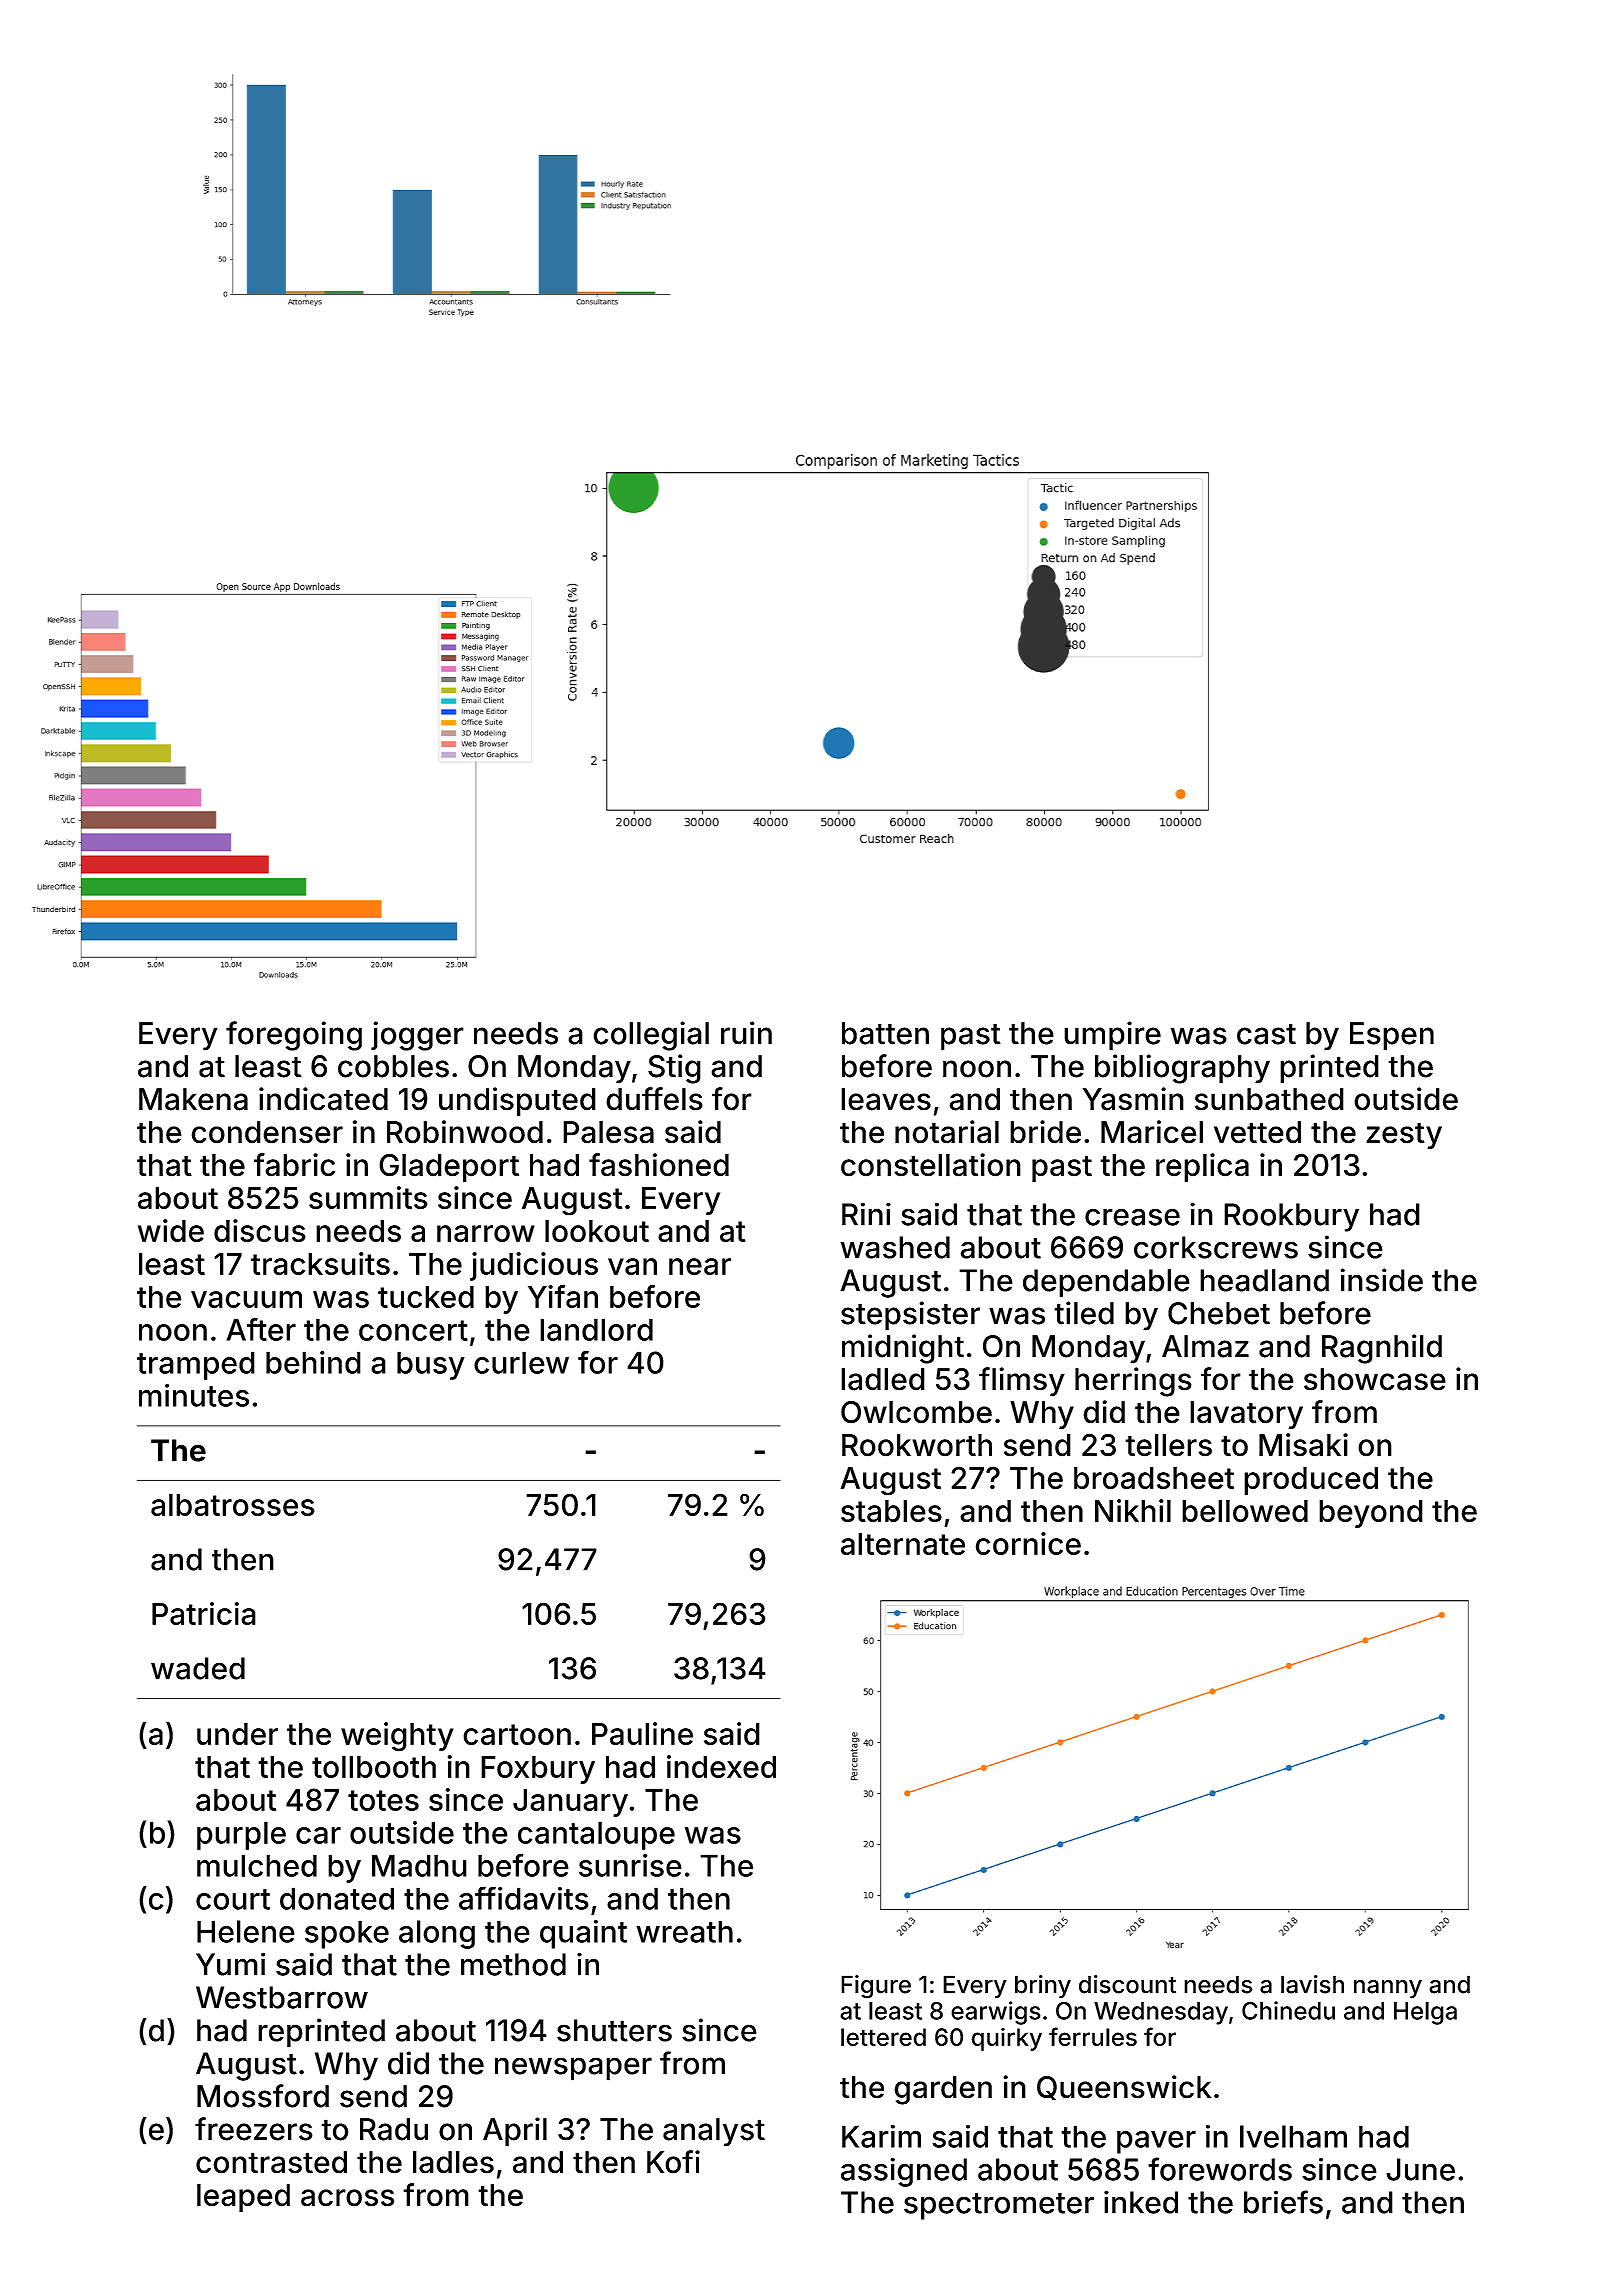  I want to click on spoke, so click(347, 1934).
